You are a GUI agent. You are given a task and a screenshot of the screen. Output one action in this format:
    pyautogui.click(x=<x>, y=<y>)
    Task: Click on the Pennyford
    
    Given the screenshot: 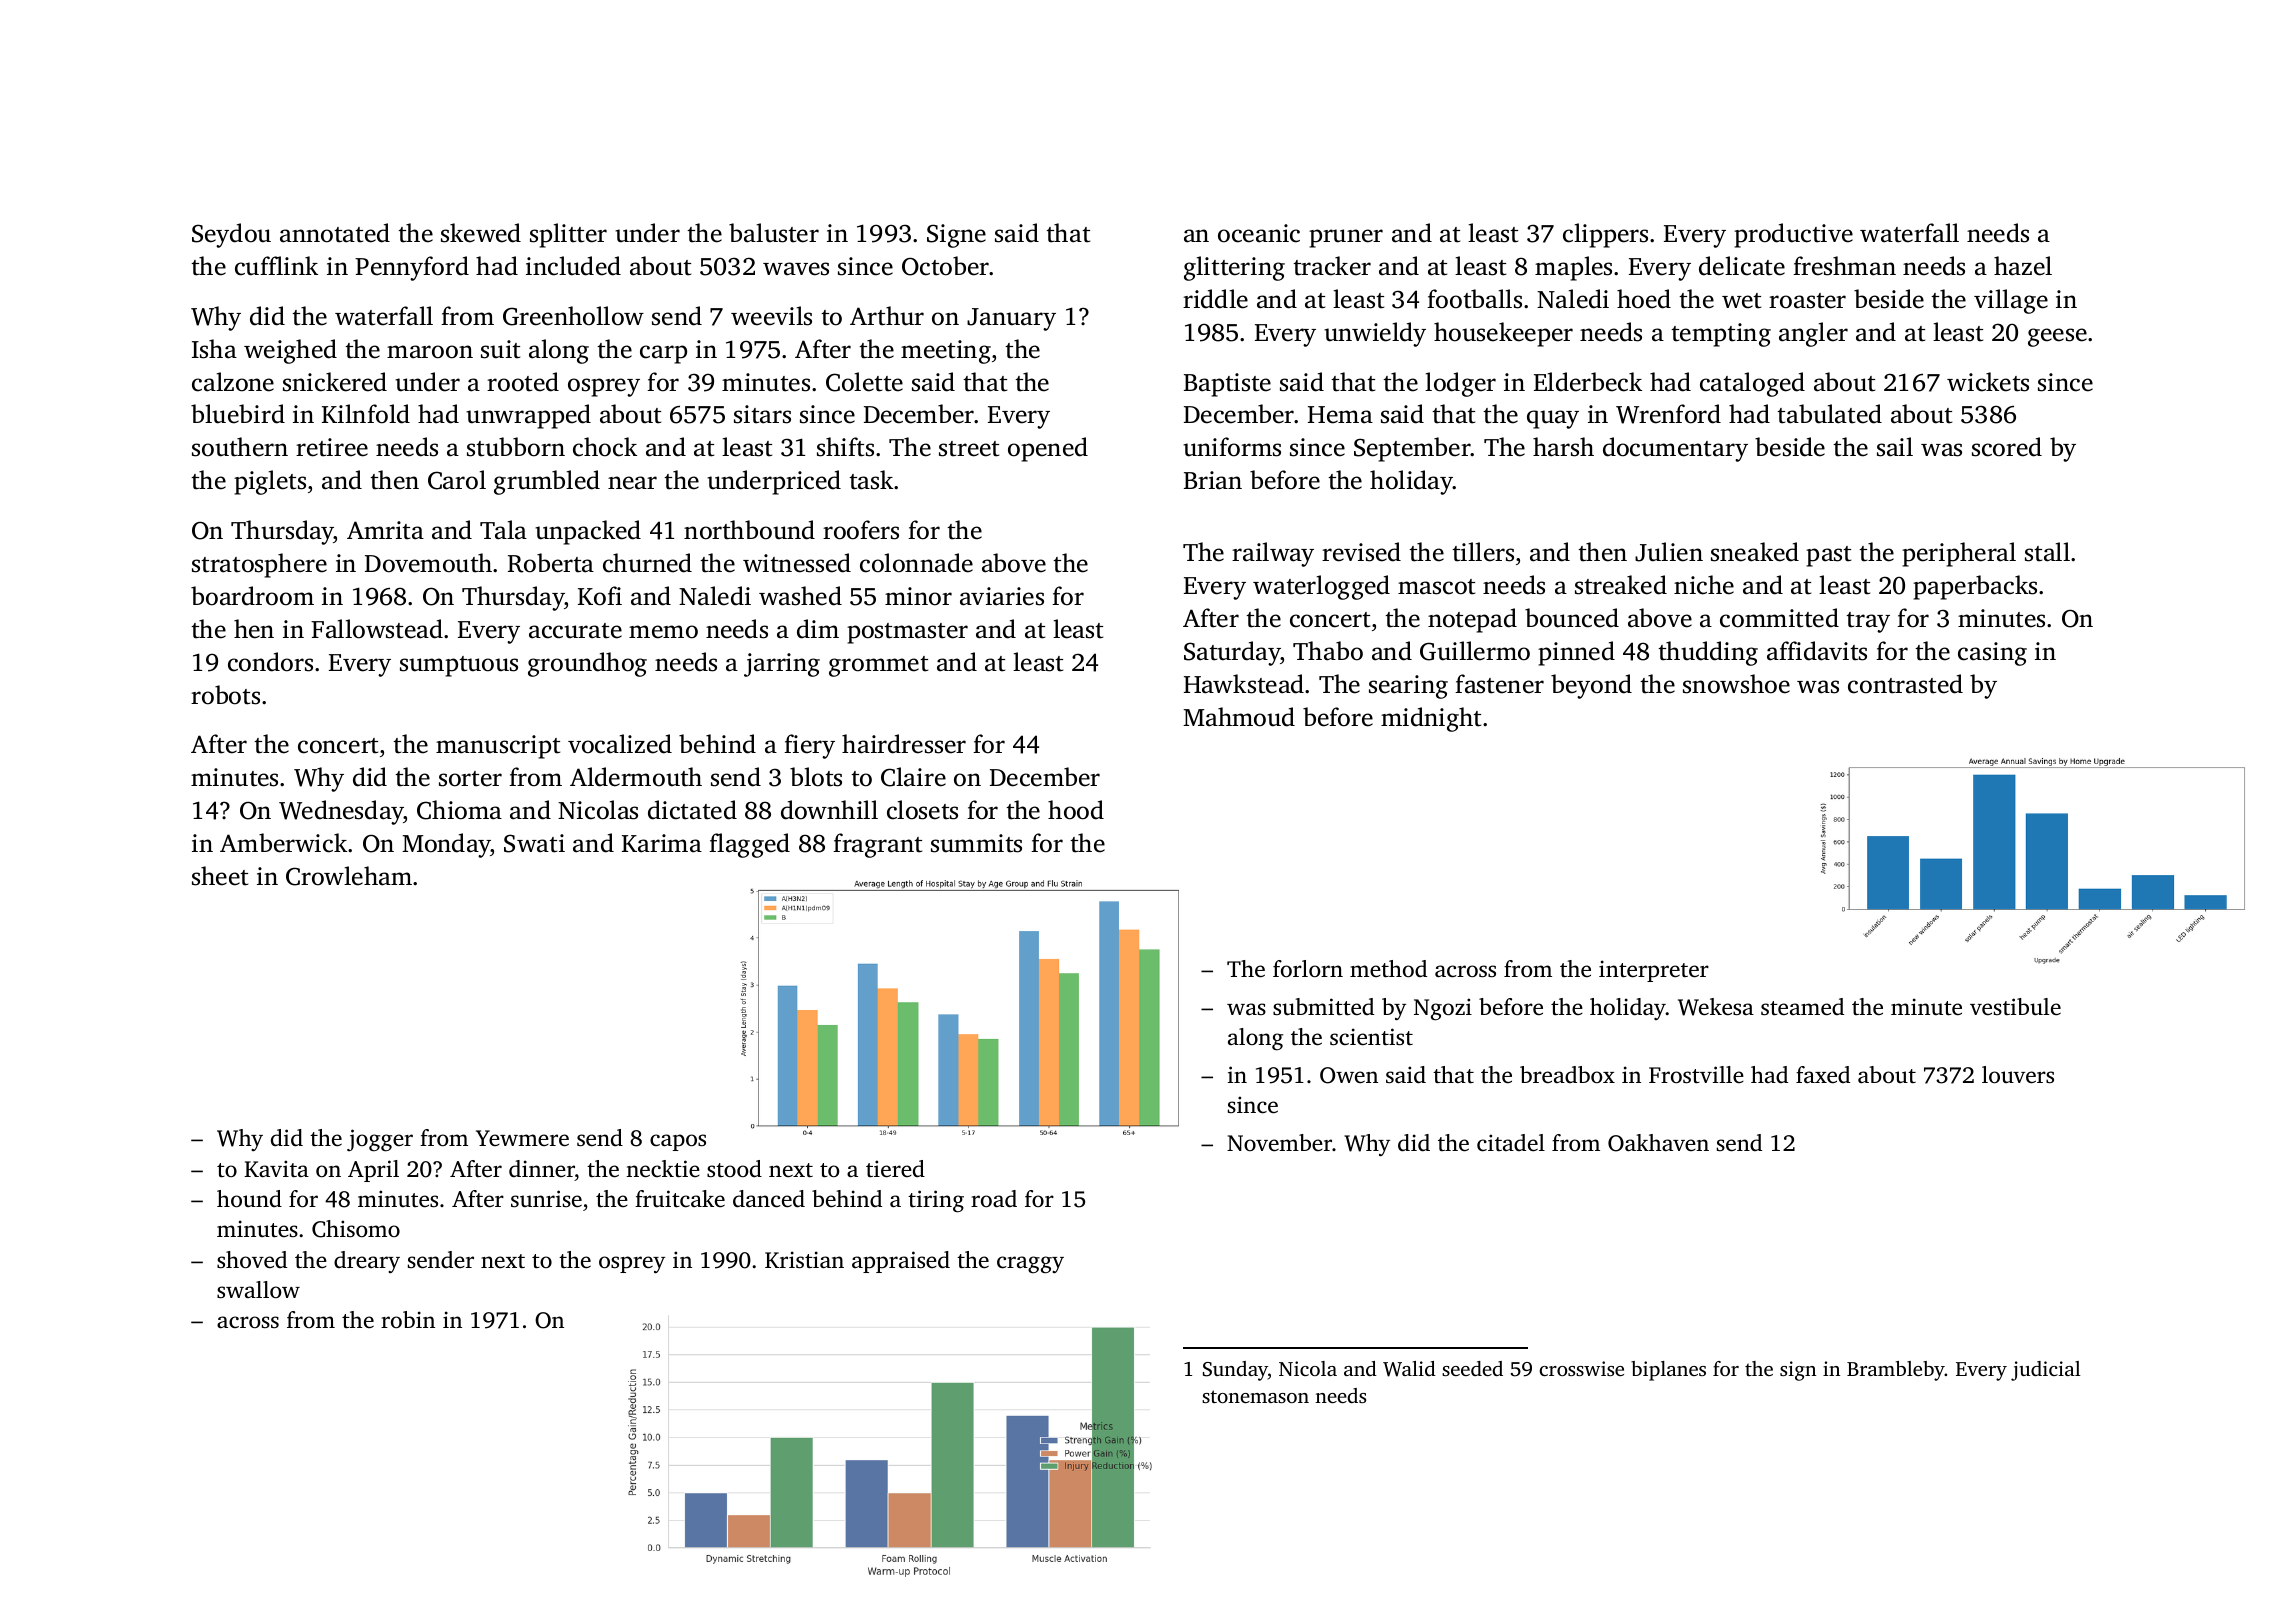 What is the action you would take?
    pyautogui.click(x=412, y=268)
